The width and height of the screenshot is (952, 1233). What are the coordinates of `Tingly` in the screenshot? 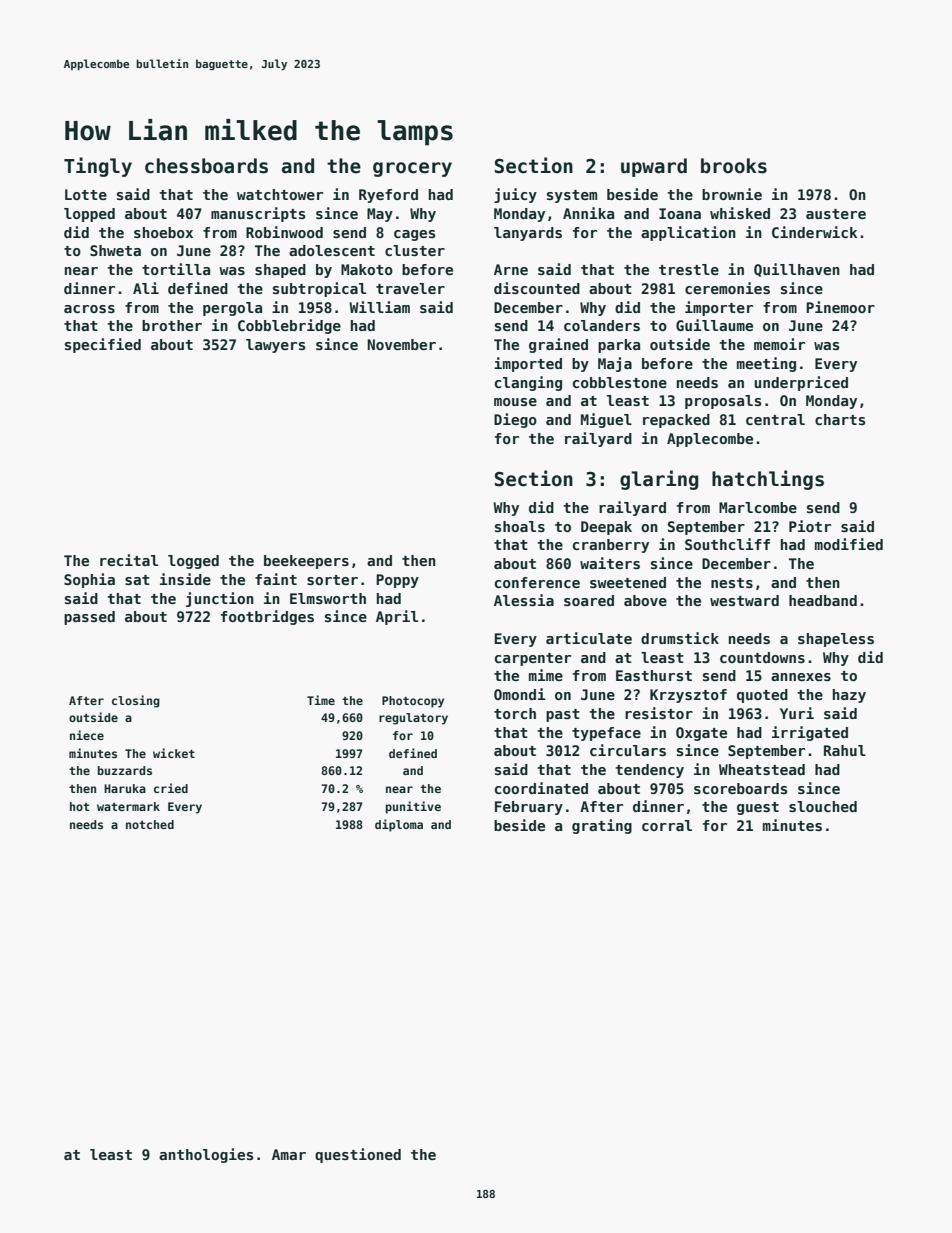 It's located at (98, 167).
